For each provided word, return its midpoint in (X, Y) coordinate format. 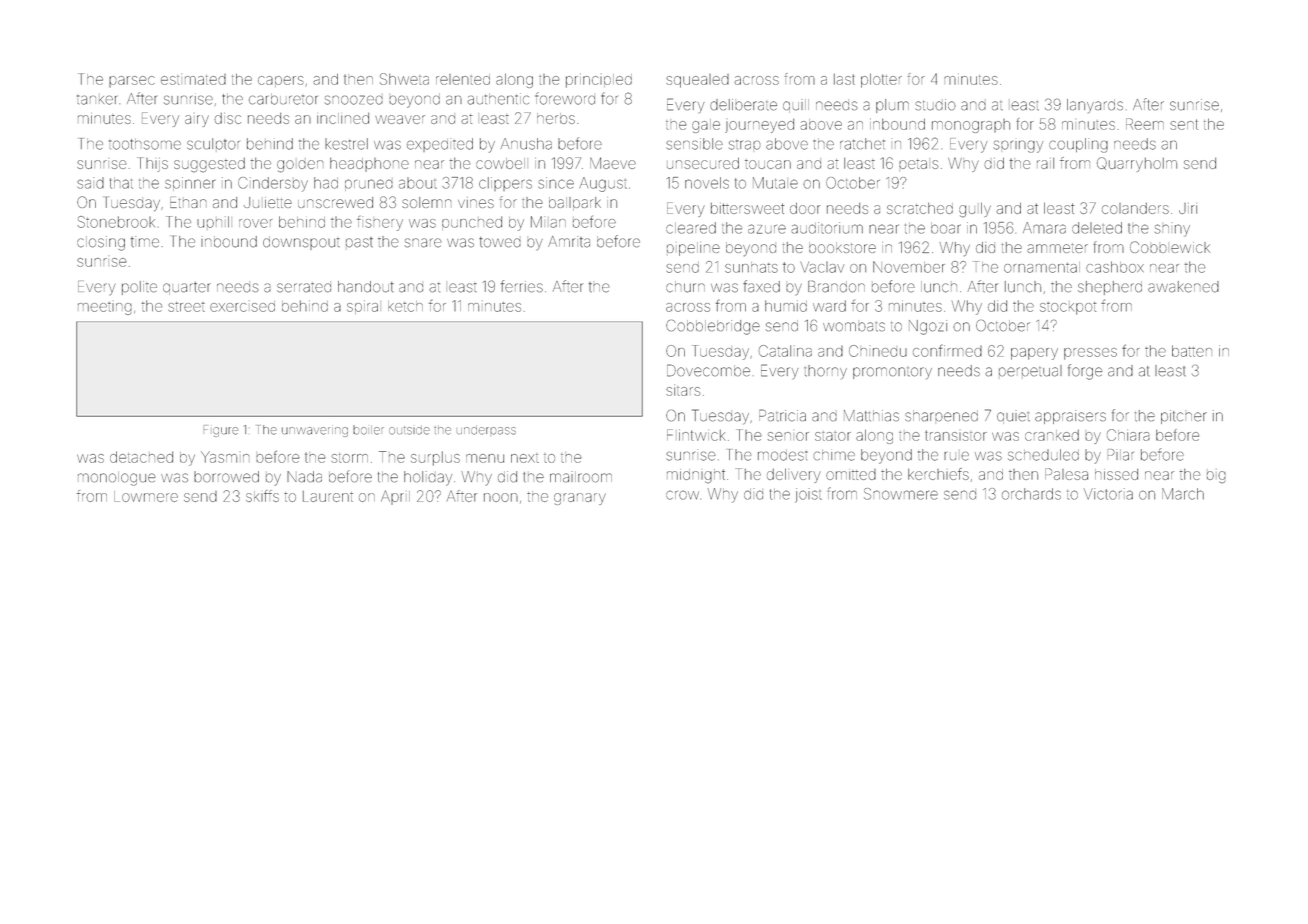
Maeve (613, 163)
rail (1045, 163)
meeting (105, 308)
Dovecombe (708, 370)
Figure (221, 431)
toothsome (145, 144)
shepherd (1110, 288)
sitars (683, 390)
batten (1192, 351)
